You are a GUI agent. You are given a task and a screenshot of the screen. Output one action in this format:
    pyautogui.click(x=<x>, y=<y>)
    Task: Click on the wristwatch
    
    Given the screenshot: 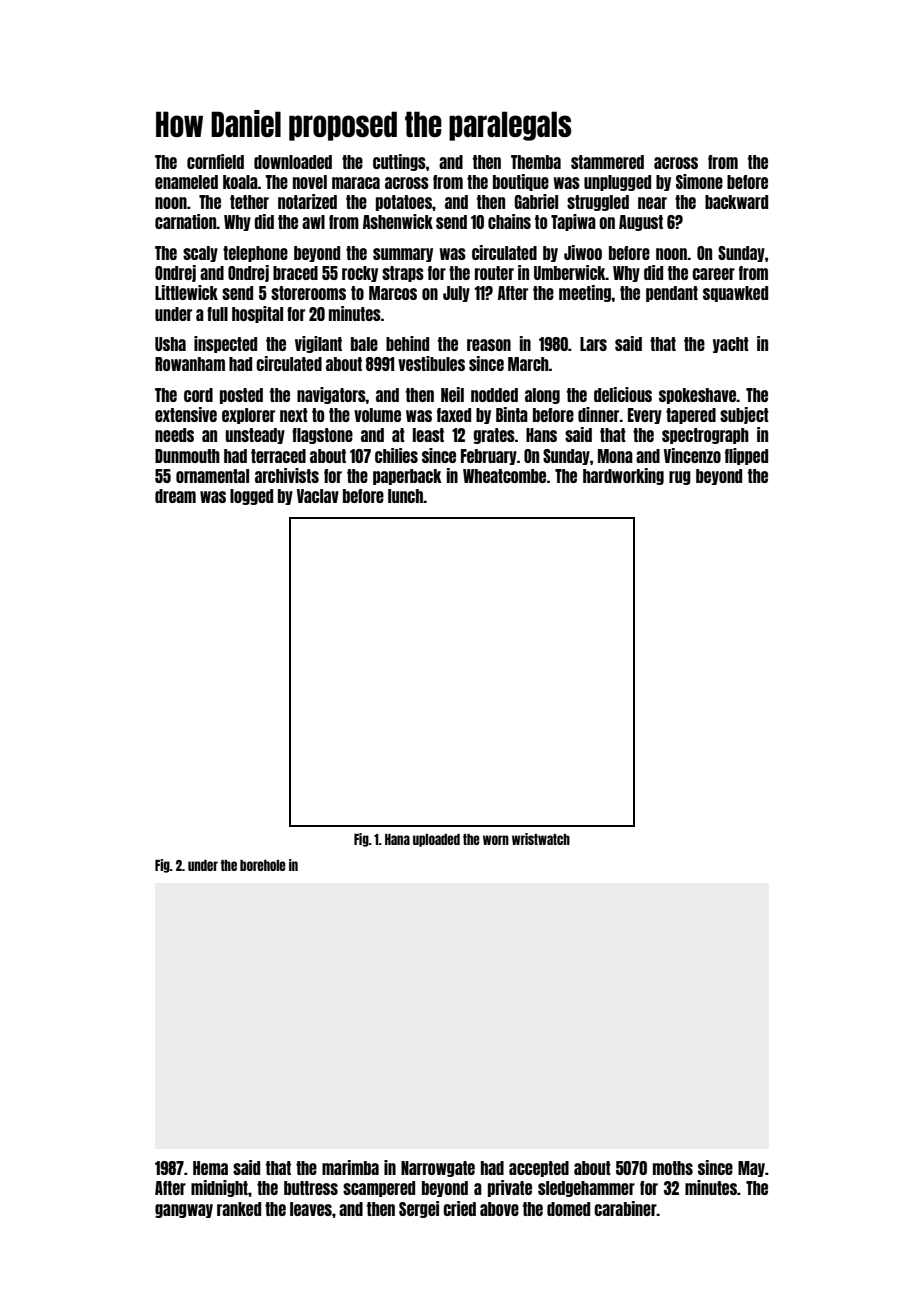 What is the action you would take?
    pyautogui.click(x=541, y=839)
